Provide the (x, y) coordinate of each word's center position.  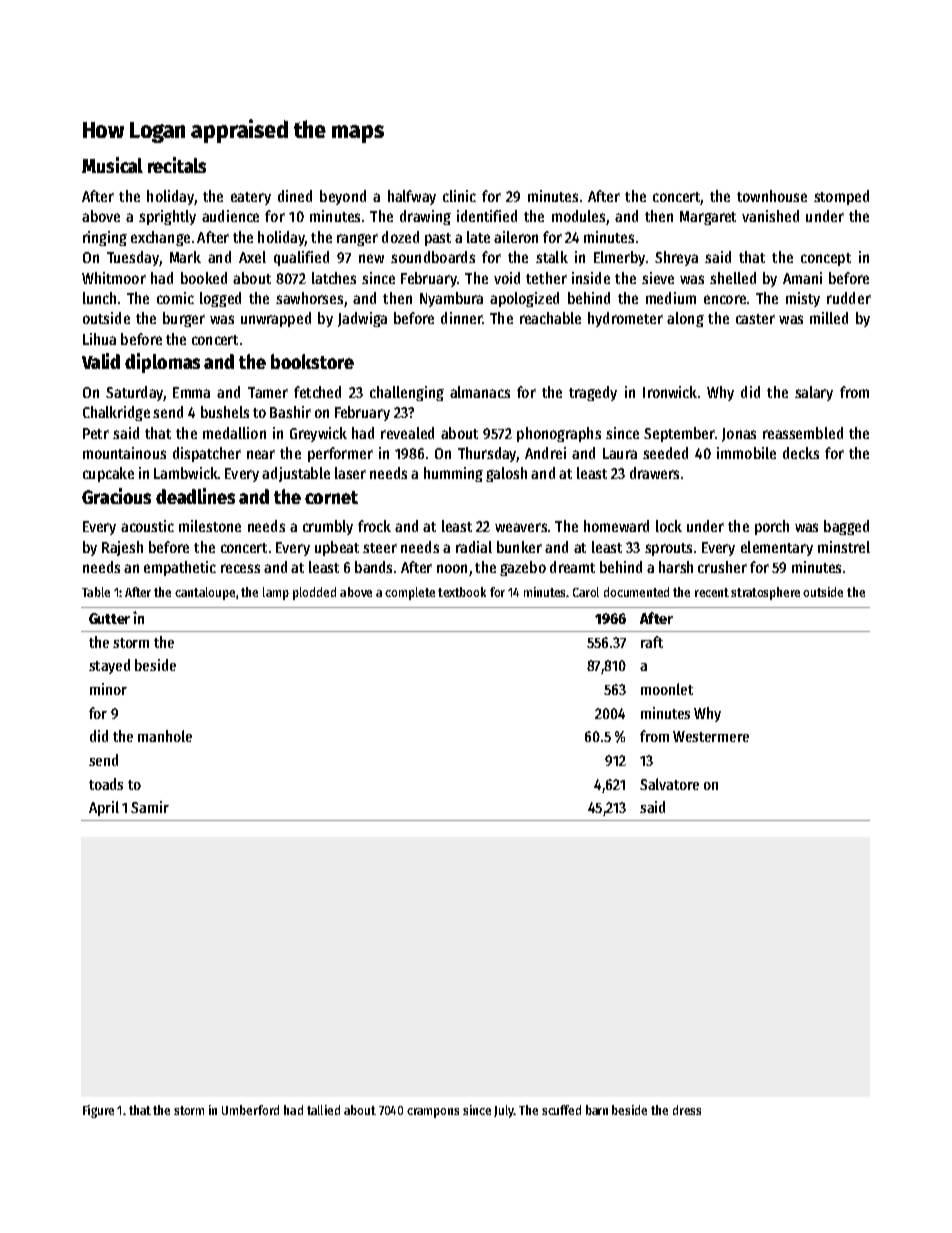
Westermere (711, 736)
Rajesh (122, 548)
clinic (459, 196)
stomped (841, 197)
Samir (150, 807)
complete (410, 593)
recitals (177, 165)
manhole (165, 736)
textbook (462, 592)
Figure (98, 1111)
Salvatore (669, 784)
